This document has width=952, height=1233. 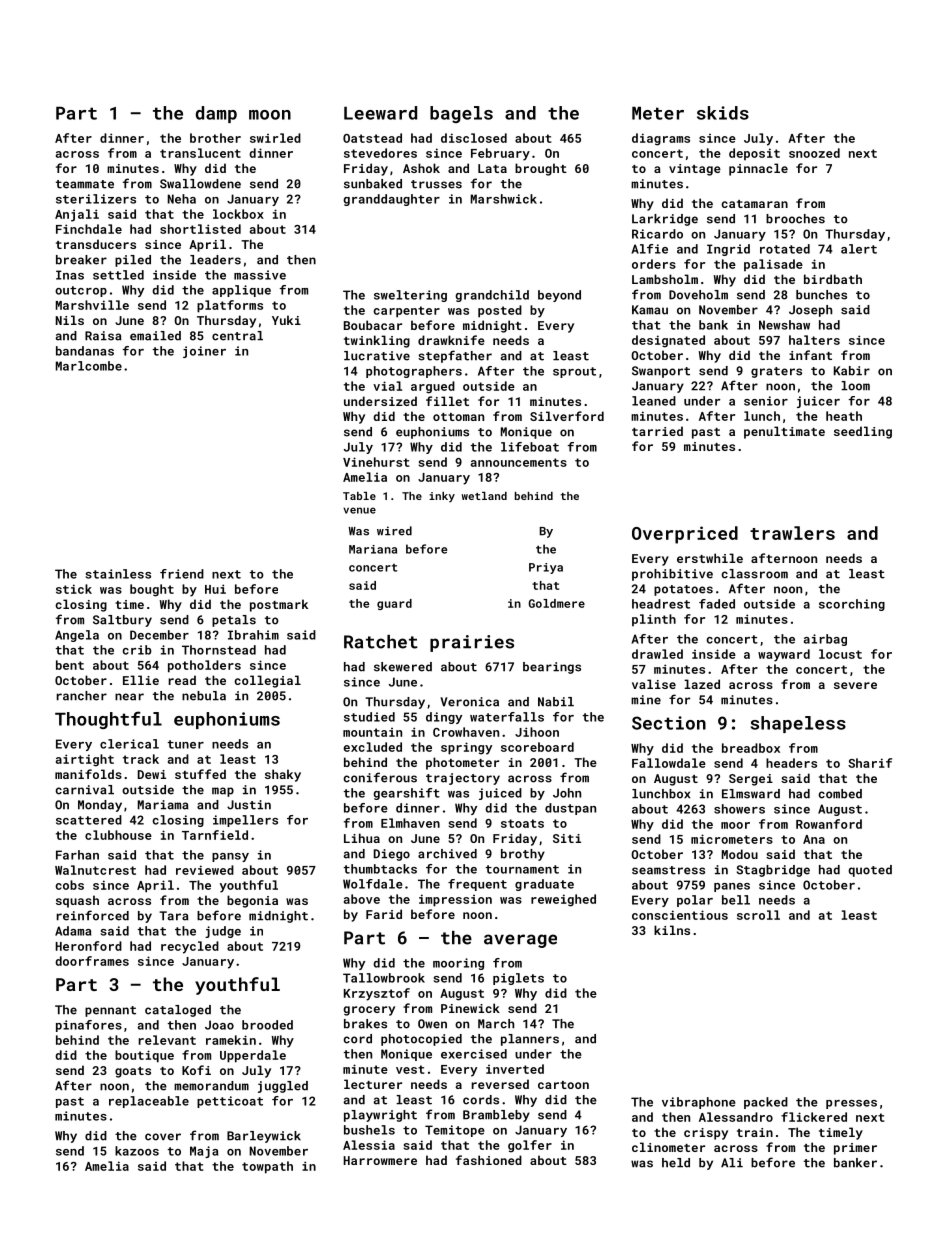 I want to click on carnival, so click(x=85, y=790).
